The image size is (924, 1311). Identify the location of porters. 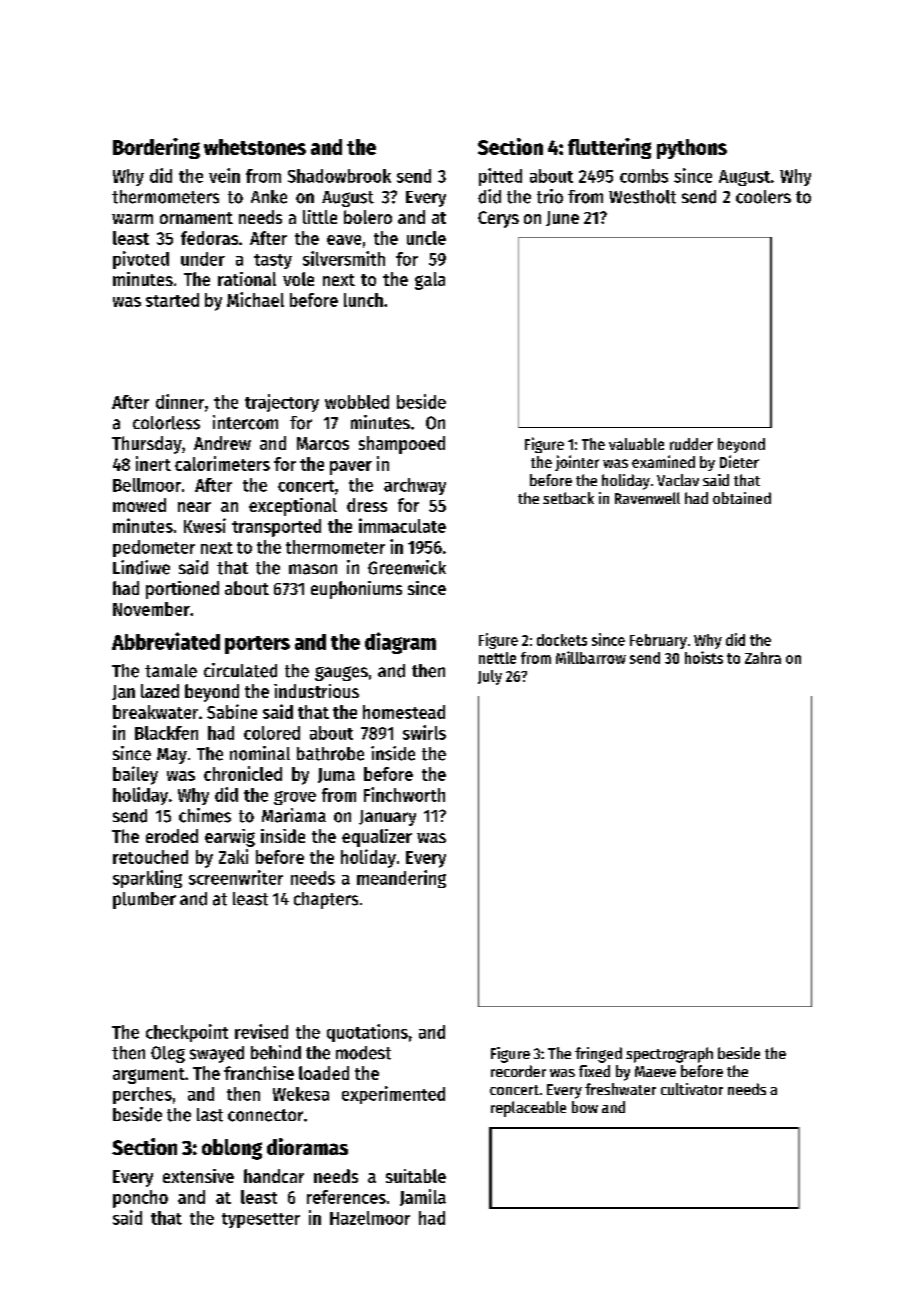
(257, 645).
